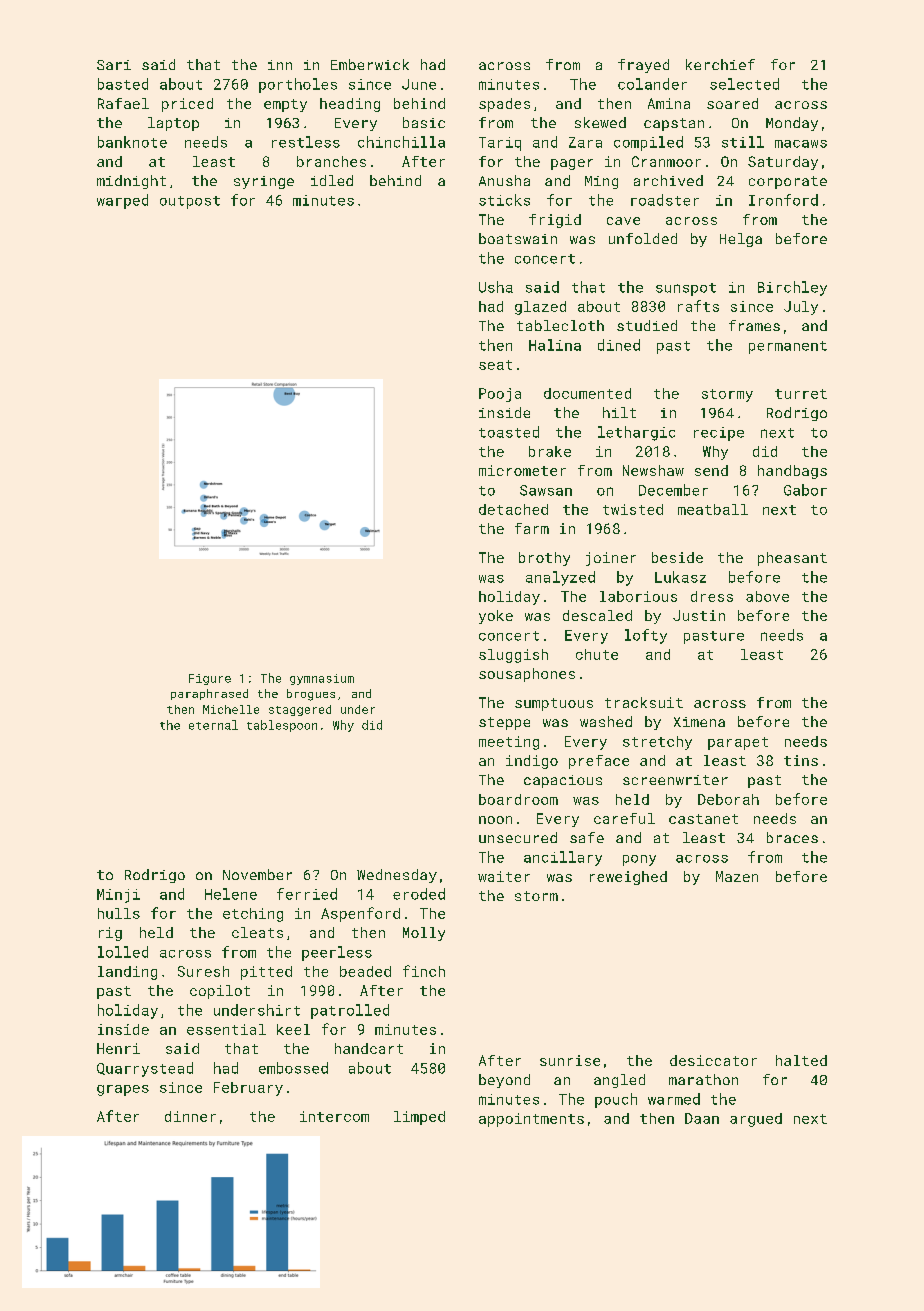  I want to click on frayed, so click(643, 66).
